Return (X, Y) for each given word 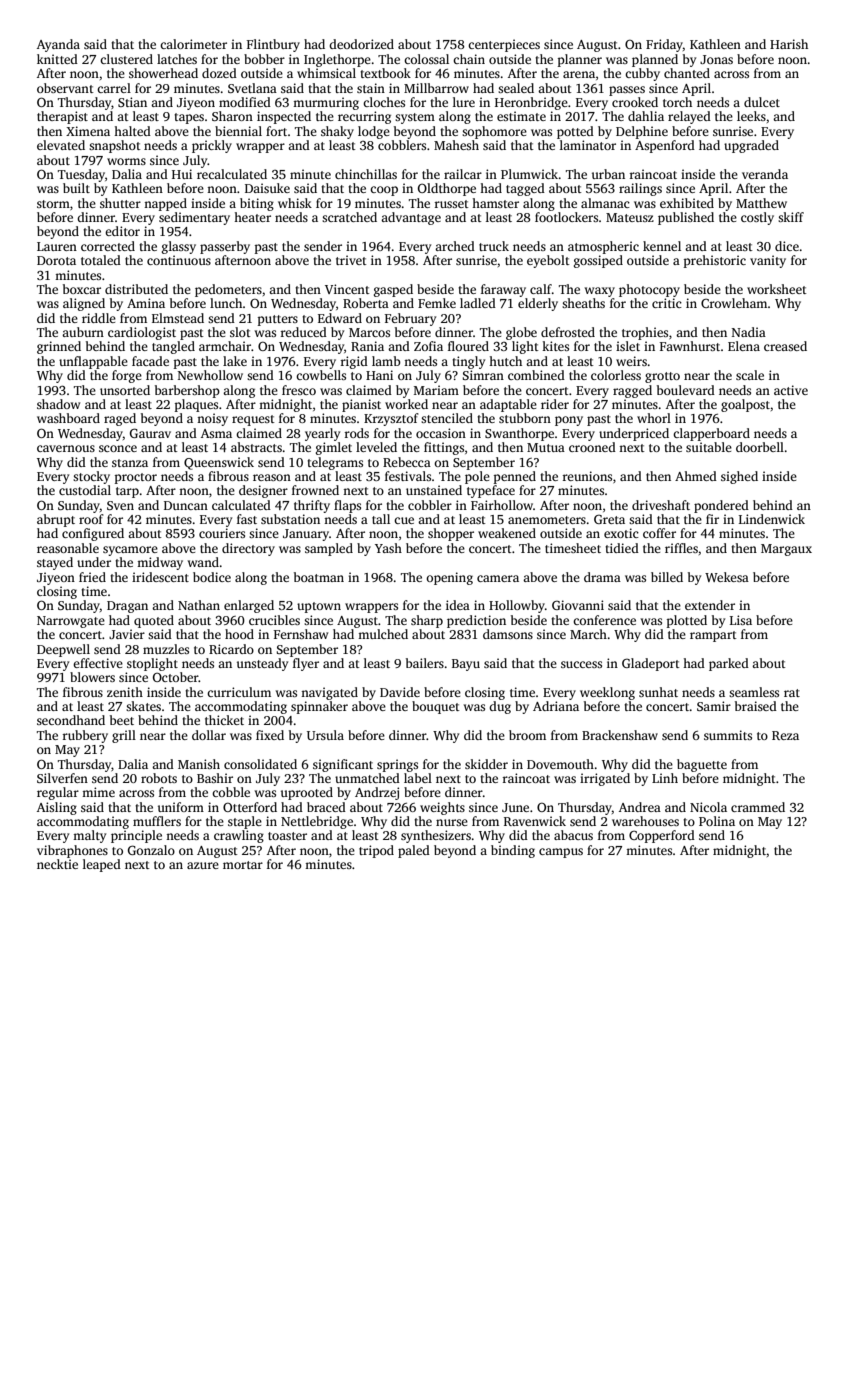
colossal (426, 59)
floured (468, 346)
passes (627, 91)
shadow (58, 404)
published (686, 218)
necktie (57, 864)
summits (728, 735)
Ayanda (58, 45)
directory (248, 549)
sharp (427, 621)
